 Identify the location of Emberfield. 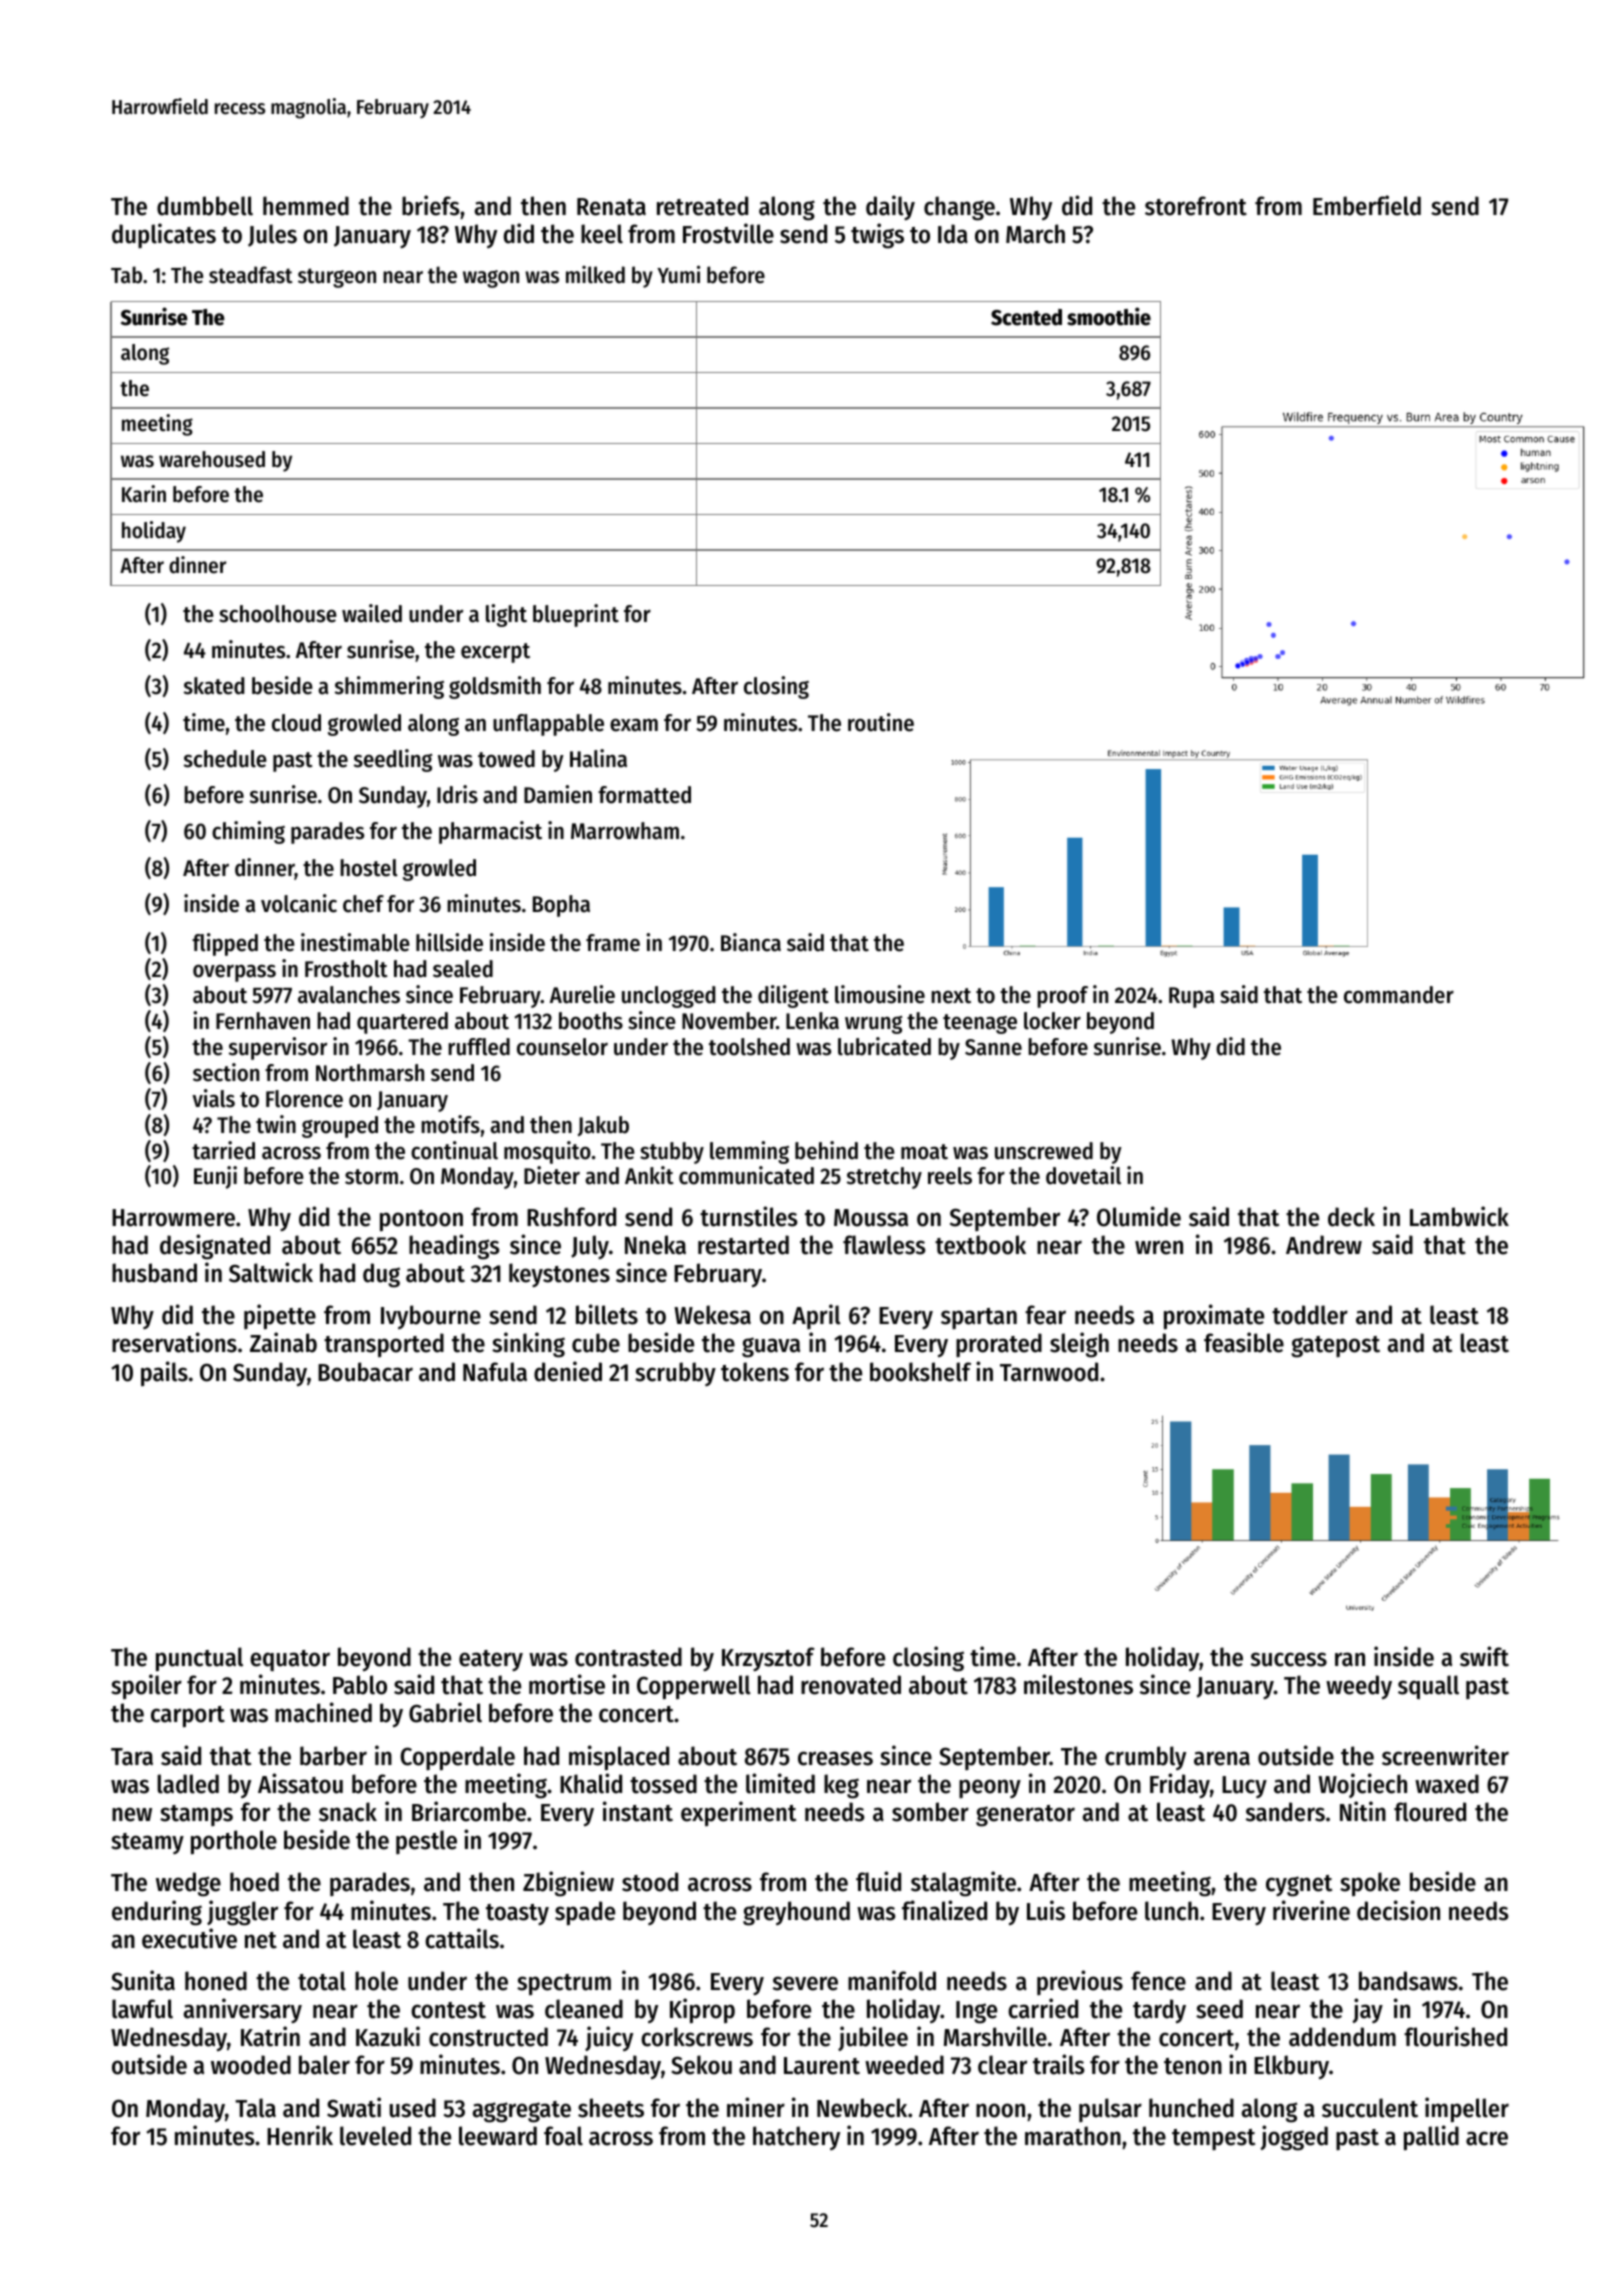
(1367, 205).
